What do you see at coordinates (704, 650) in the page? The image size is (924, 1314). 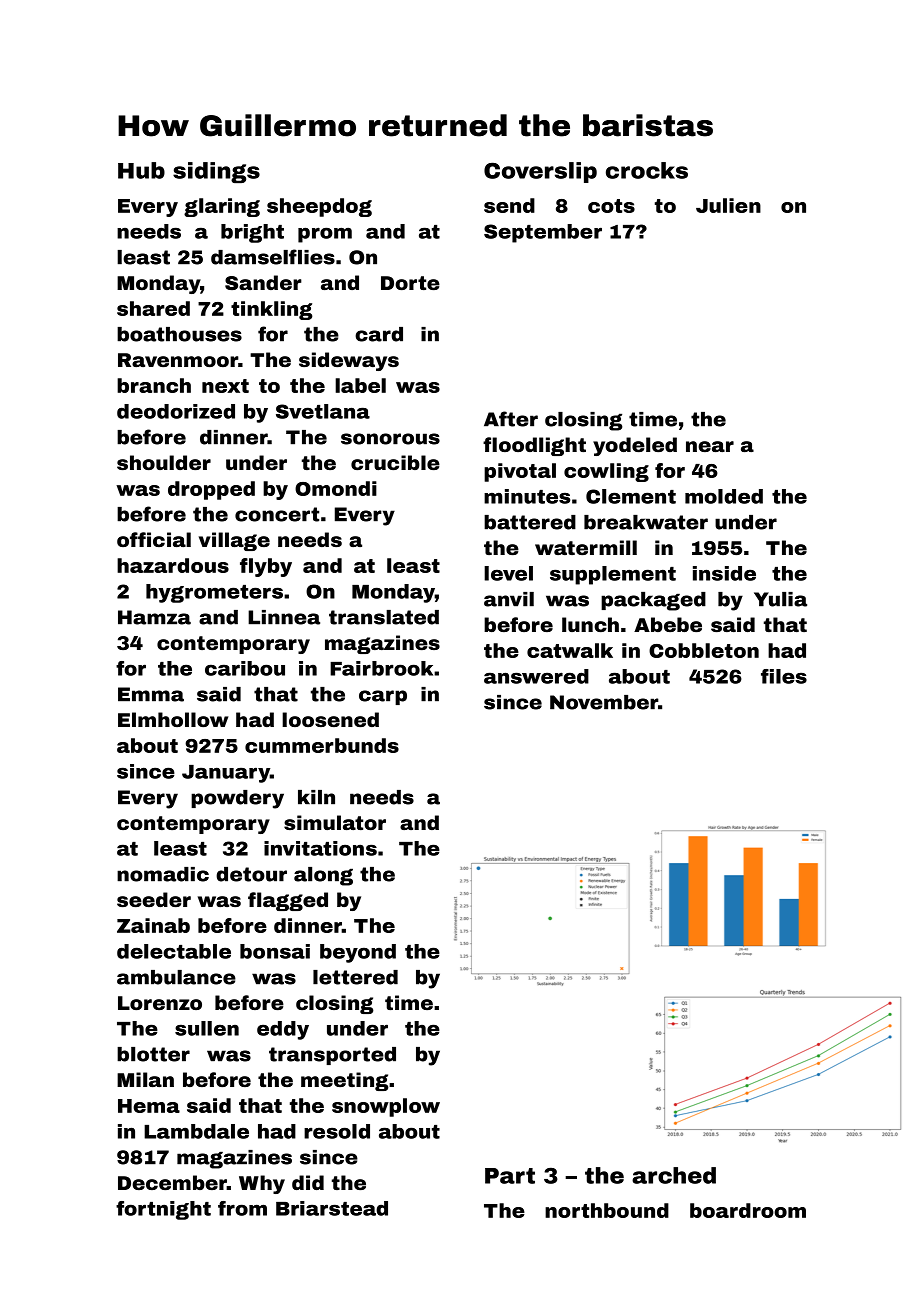 I see `Cobbleton` at bounding box center [704, 650].
